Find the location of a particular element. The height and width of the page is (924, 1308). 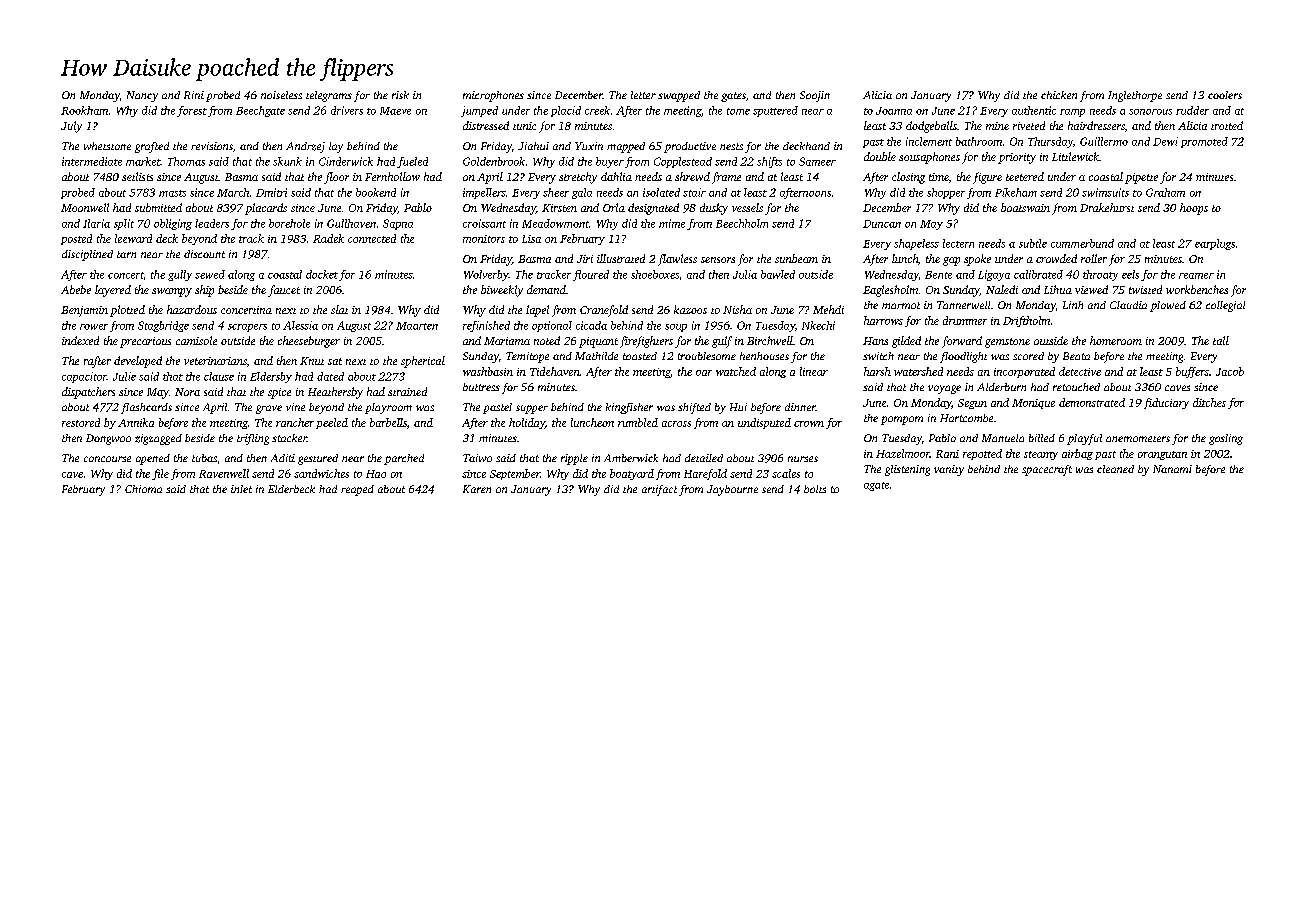

posted is located at coordinates (76, 239).
